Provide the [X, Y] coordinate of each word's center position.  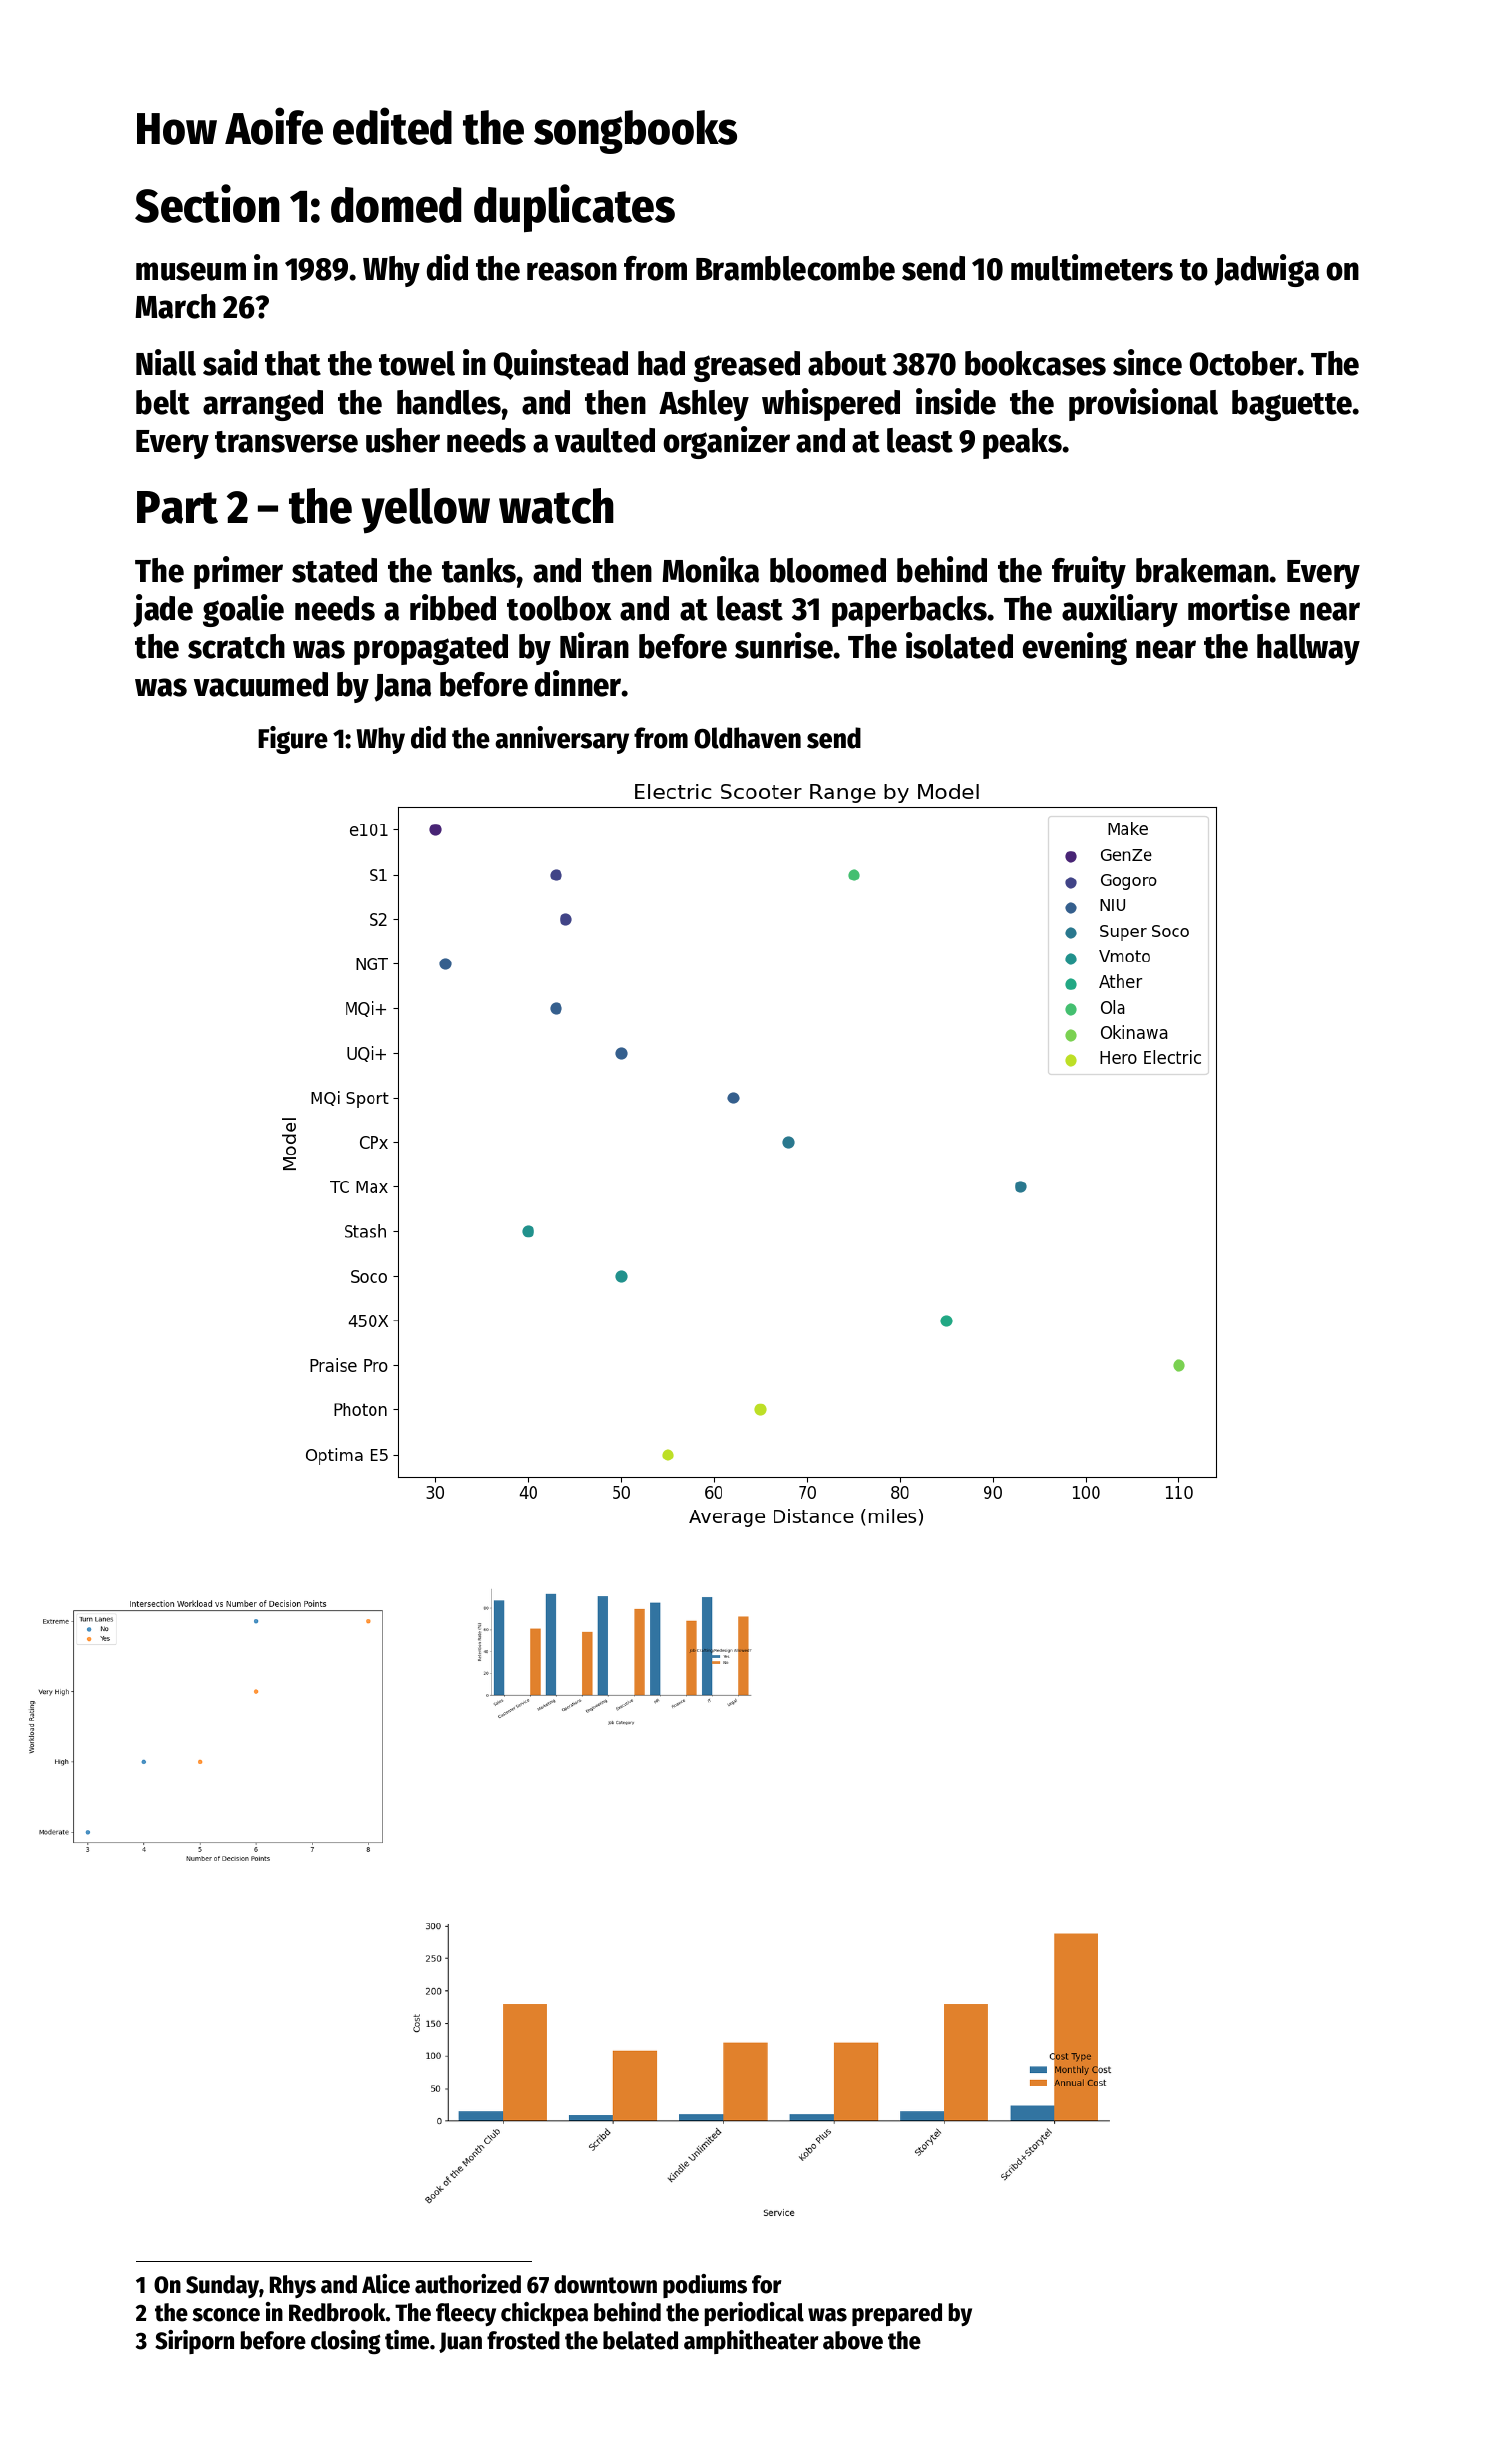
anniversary [562, 740]
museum [191, 271]
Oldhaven [747, 738]
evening [1074, 648]
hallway [1308, 649]
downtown [605, 2284]
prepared [897, 2314]
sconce [226, 2315]
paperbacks [909, 611]
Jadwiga [1266, 270]
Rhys [293, 2286]
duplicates [574, 208]
